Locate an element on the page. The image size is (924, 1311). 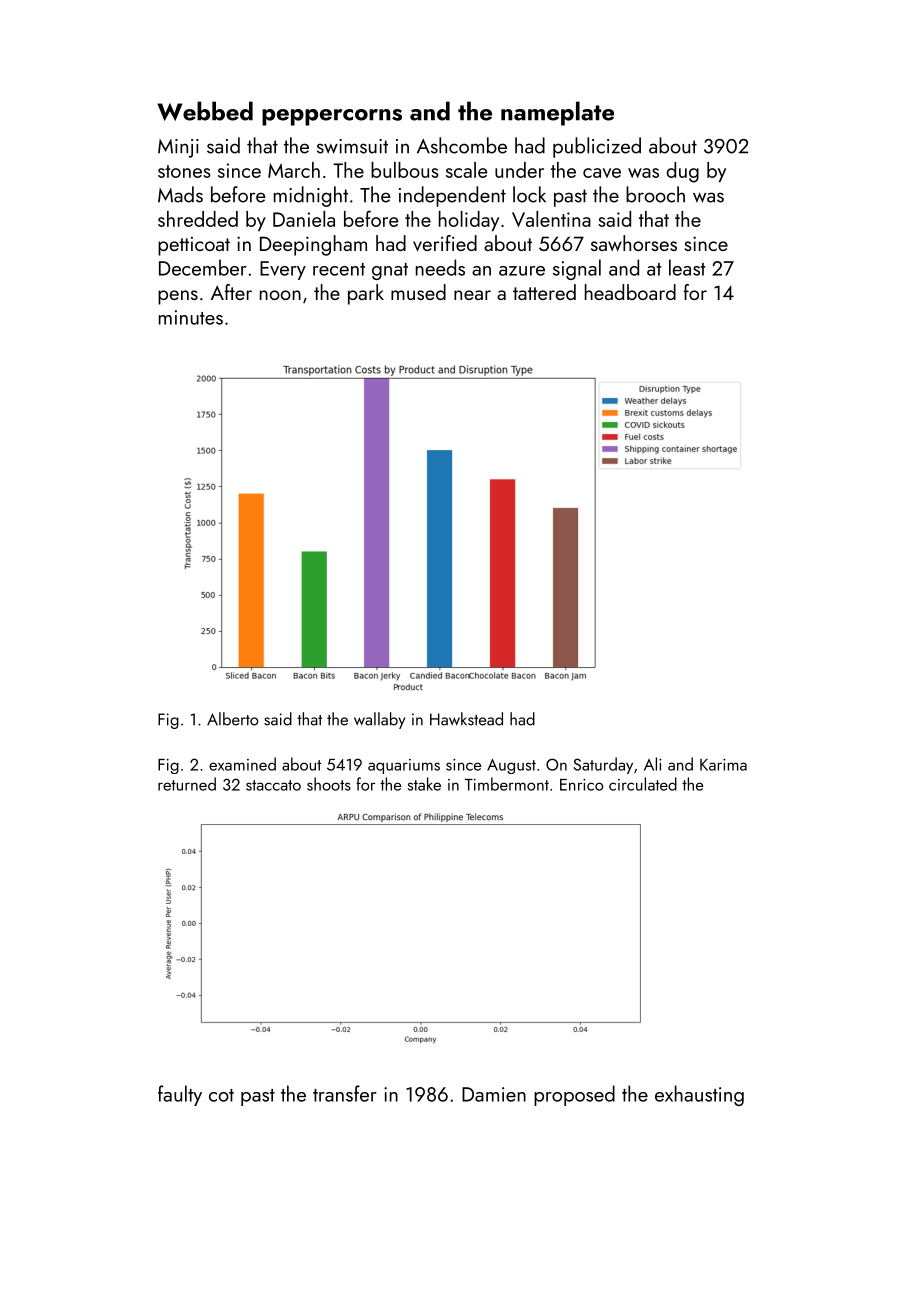
Alberto is located at coordinates (232, 719).
